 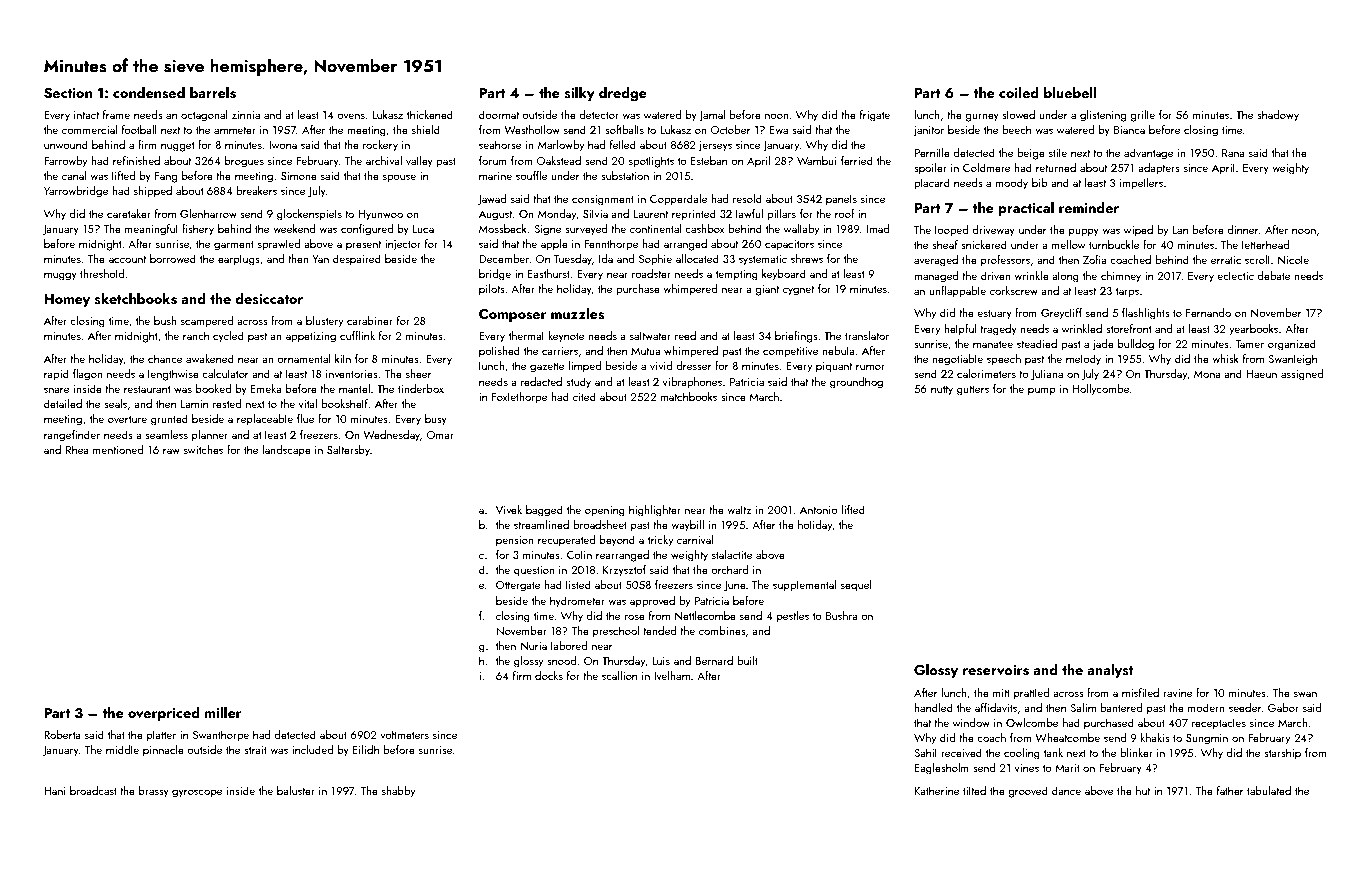 What do you see at coordinates (203, 449) in the page?
I see `switches` at bounding box center [203, 449].
